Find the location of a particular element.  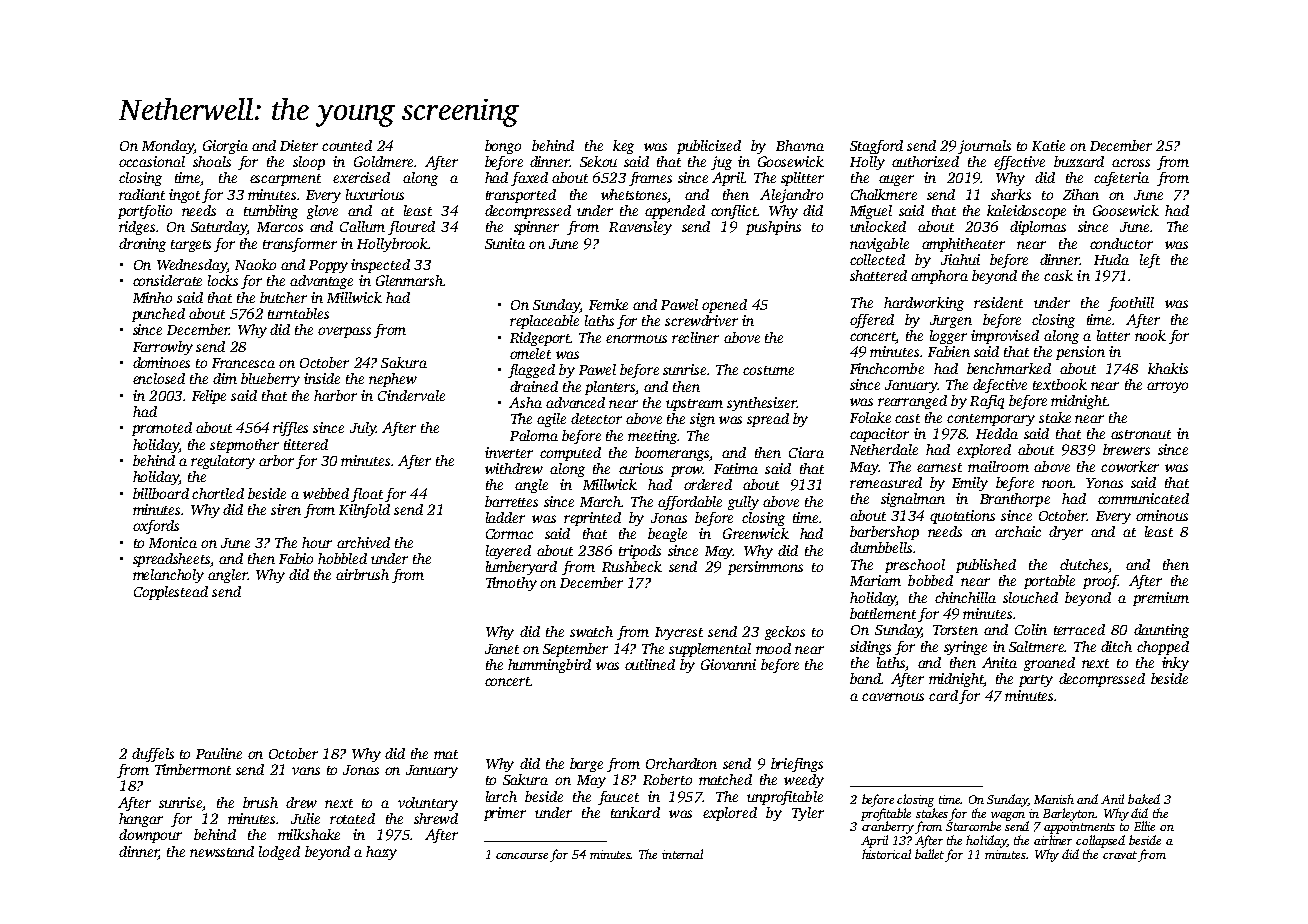

voluntary is located at coordinates (428, 804).
